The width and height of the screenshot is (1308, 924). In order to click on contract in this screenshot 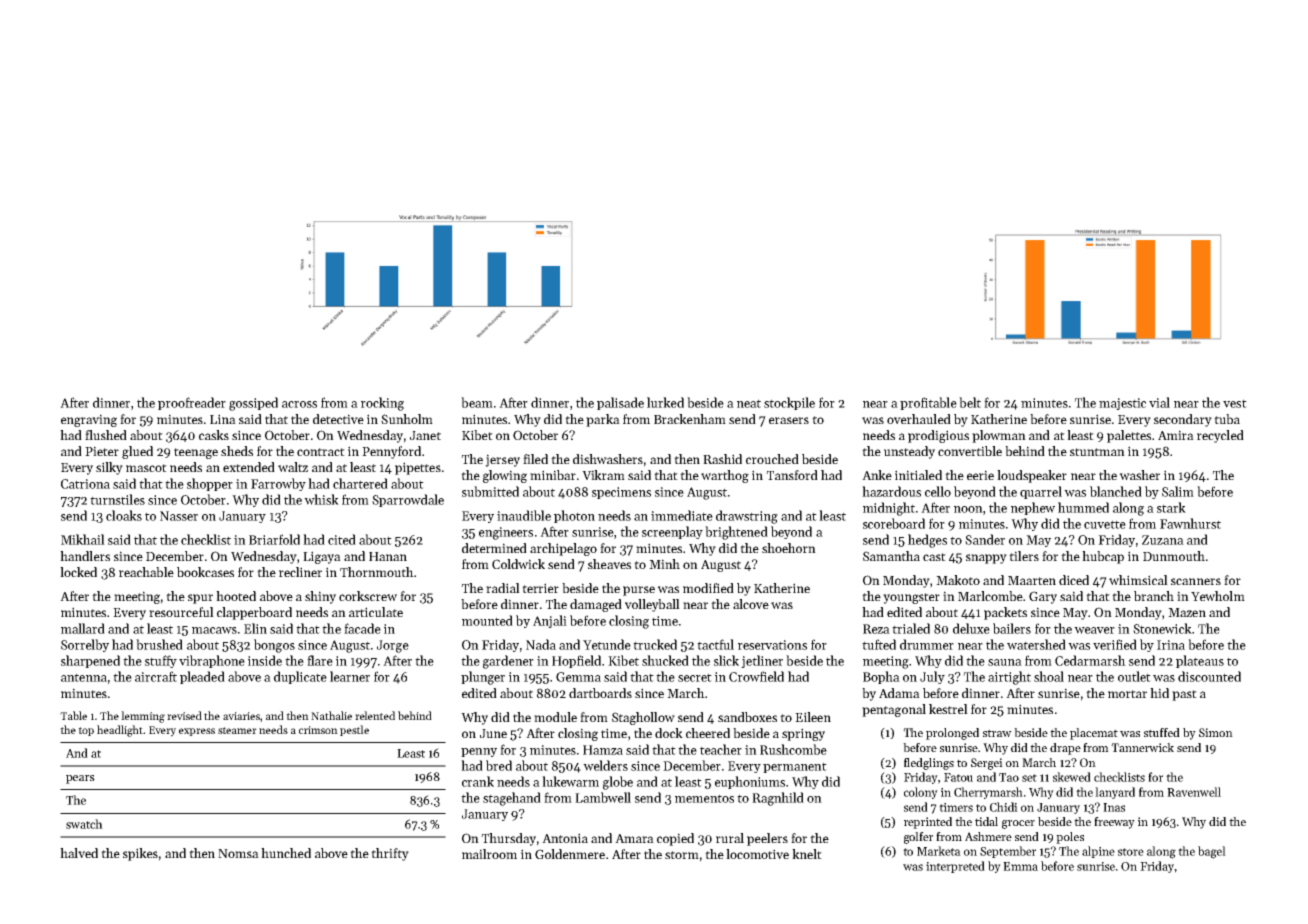, I will do `click(321, 452)`.
